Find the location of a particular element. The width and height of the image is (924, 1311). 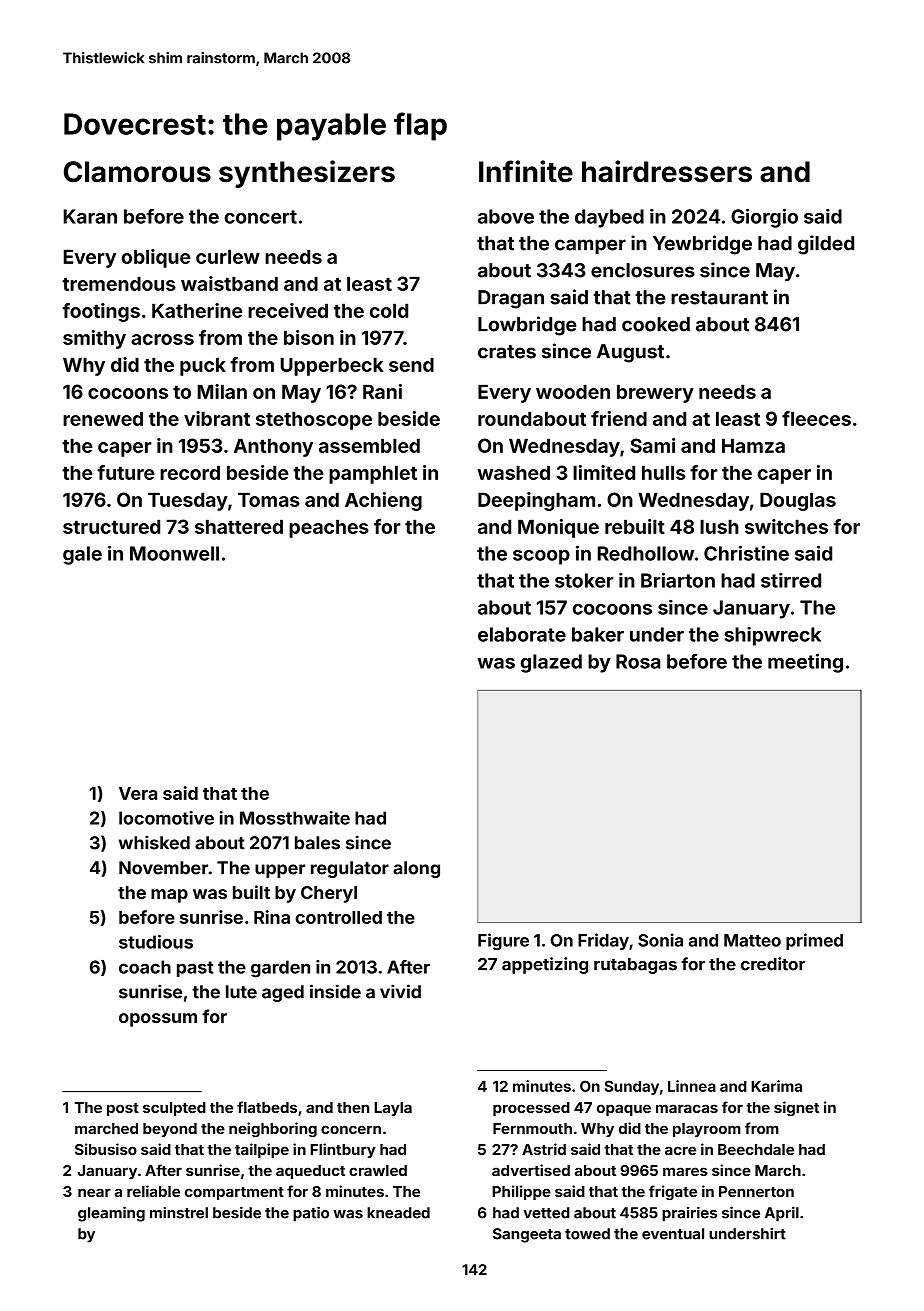

Mossthwaite is located at coordinates (295, 818).
